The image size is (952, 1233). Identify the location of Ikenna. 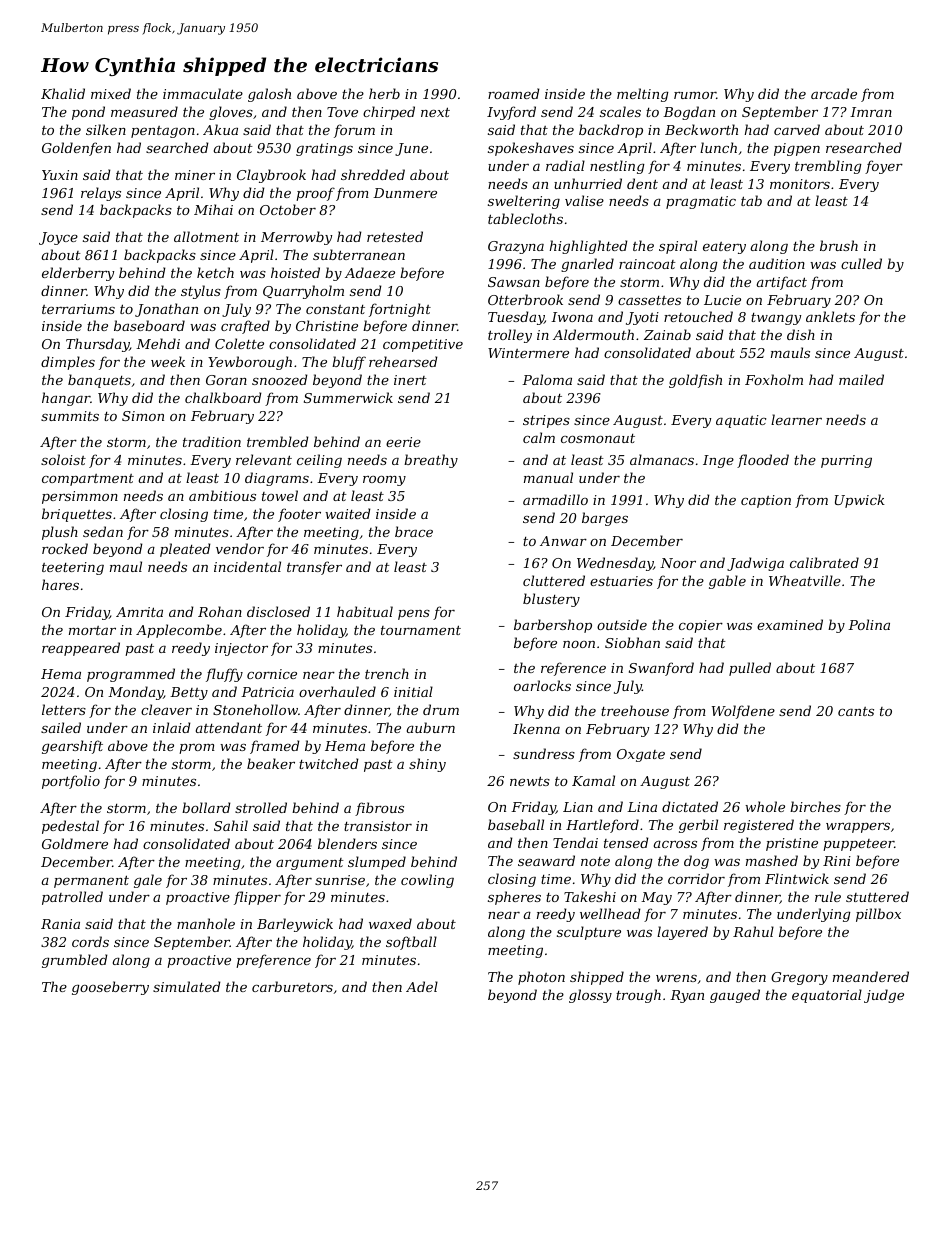
(536, 728).
